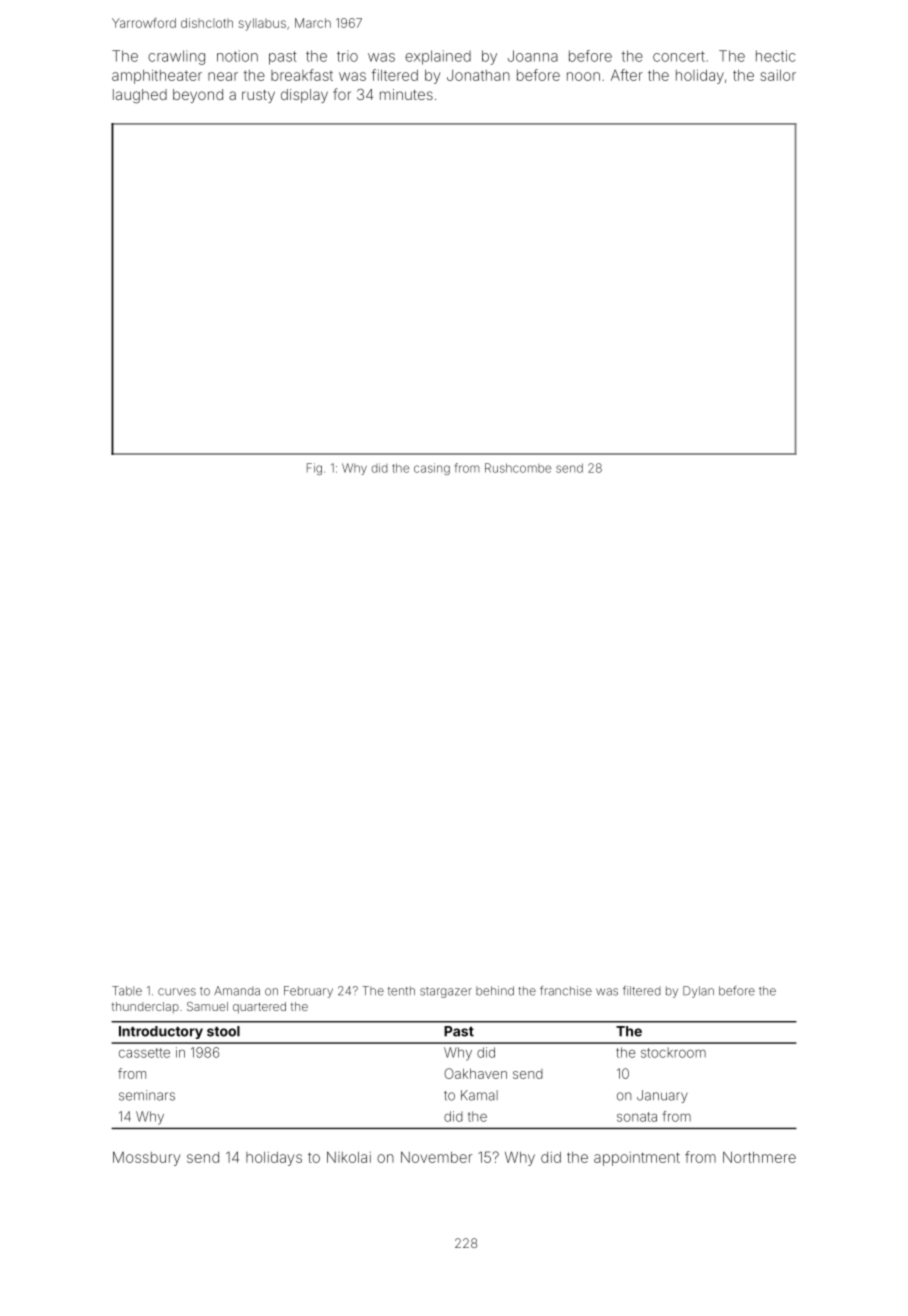 The height and width of the screenshot is (1316, 908). Describe the element at coordinates (401, 991) in the screenshot. I see `tenth` at that location.
